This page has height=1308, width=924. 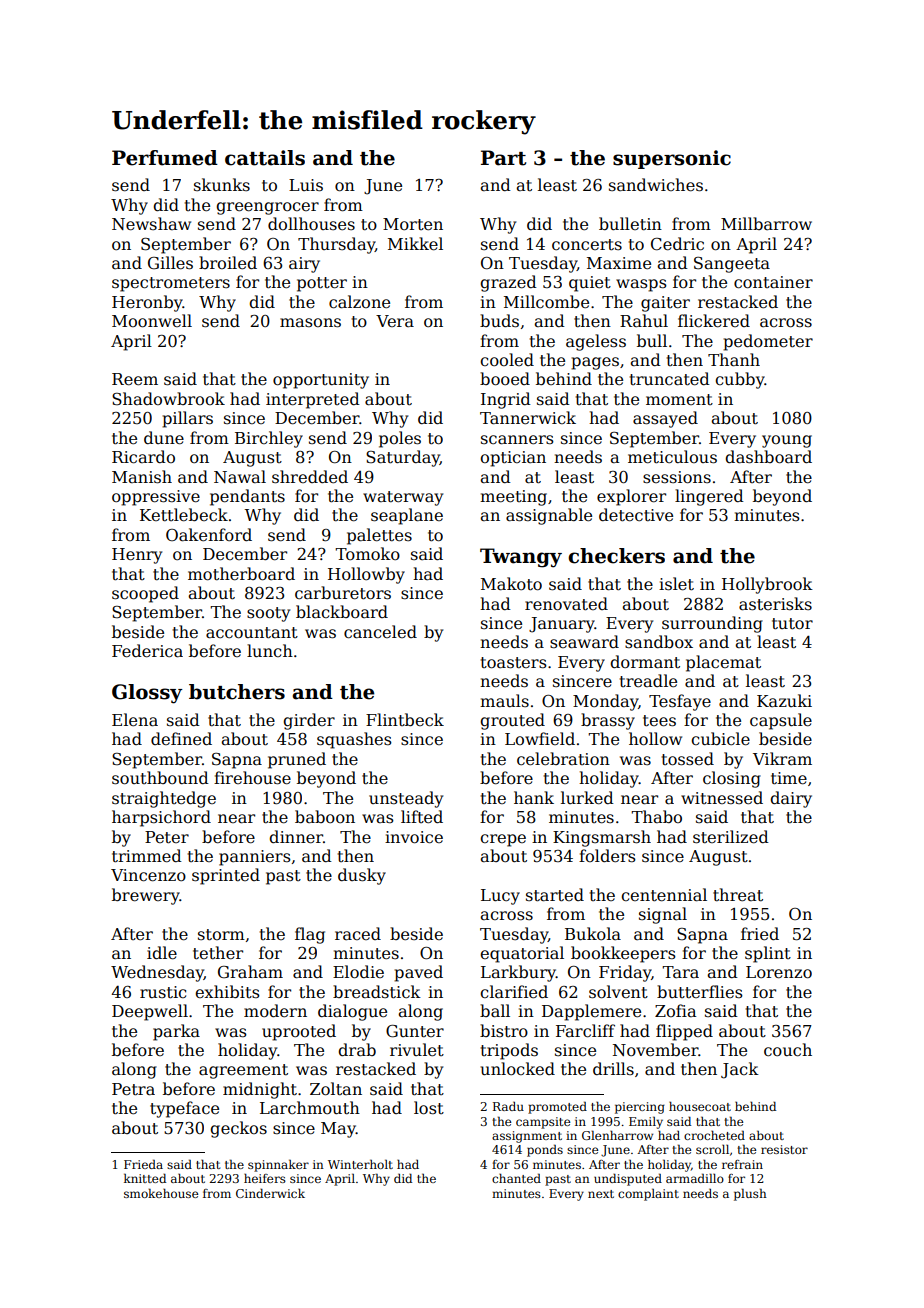 I want to click on Millbarrow, so click(x=766, y=224).
